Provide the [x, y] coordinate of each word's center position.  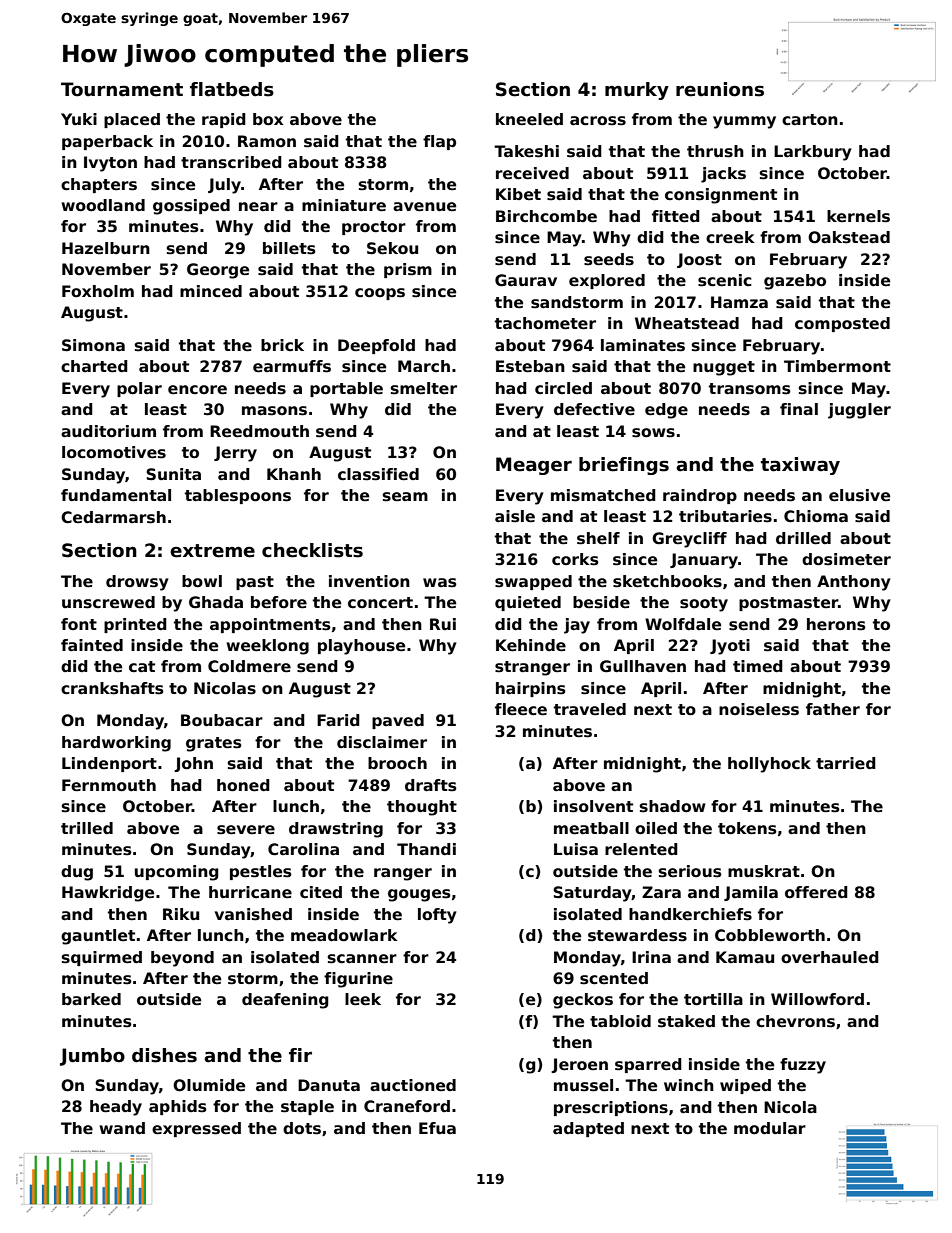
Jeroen [579, 1065]
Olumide [209, 1085]
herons [836, 624]
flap [439, 142]
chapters [99, 185]
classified [378, 474]
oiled [656, 828]
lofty [437, 916]
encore [197, 390]
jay [577, 626]
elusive [859, 495]
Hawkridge [108, 894]
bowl [202, 581]
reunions [720, 89]
